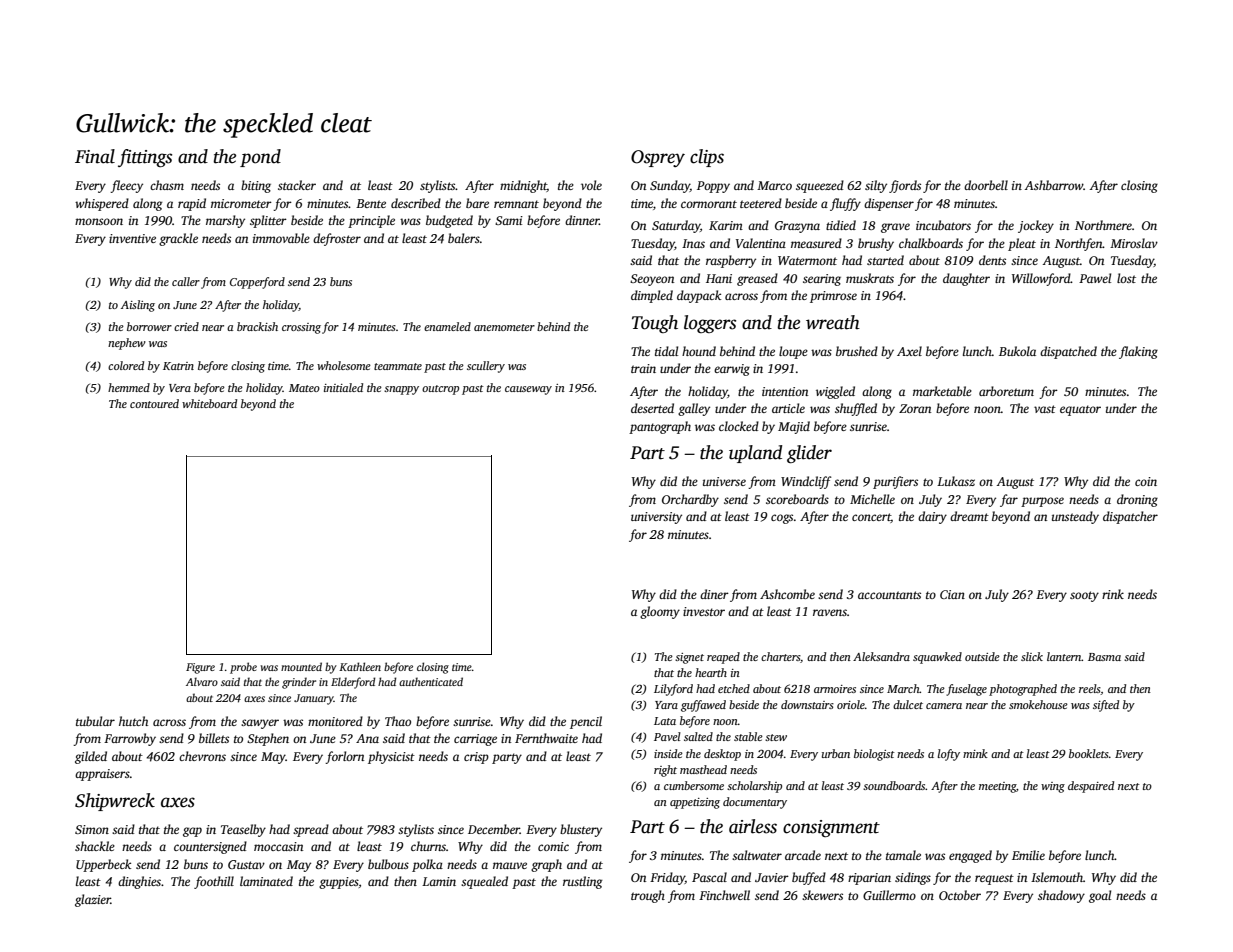  I want to click on squealed, so click(484, 882).
